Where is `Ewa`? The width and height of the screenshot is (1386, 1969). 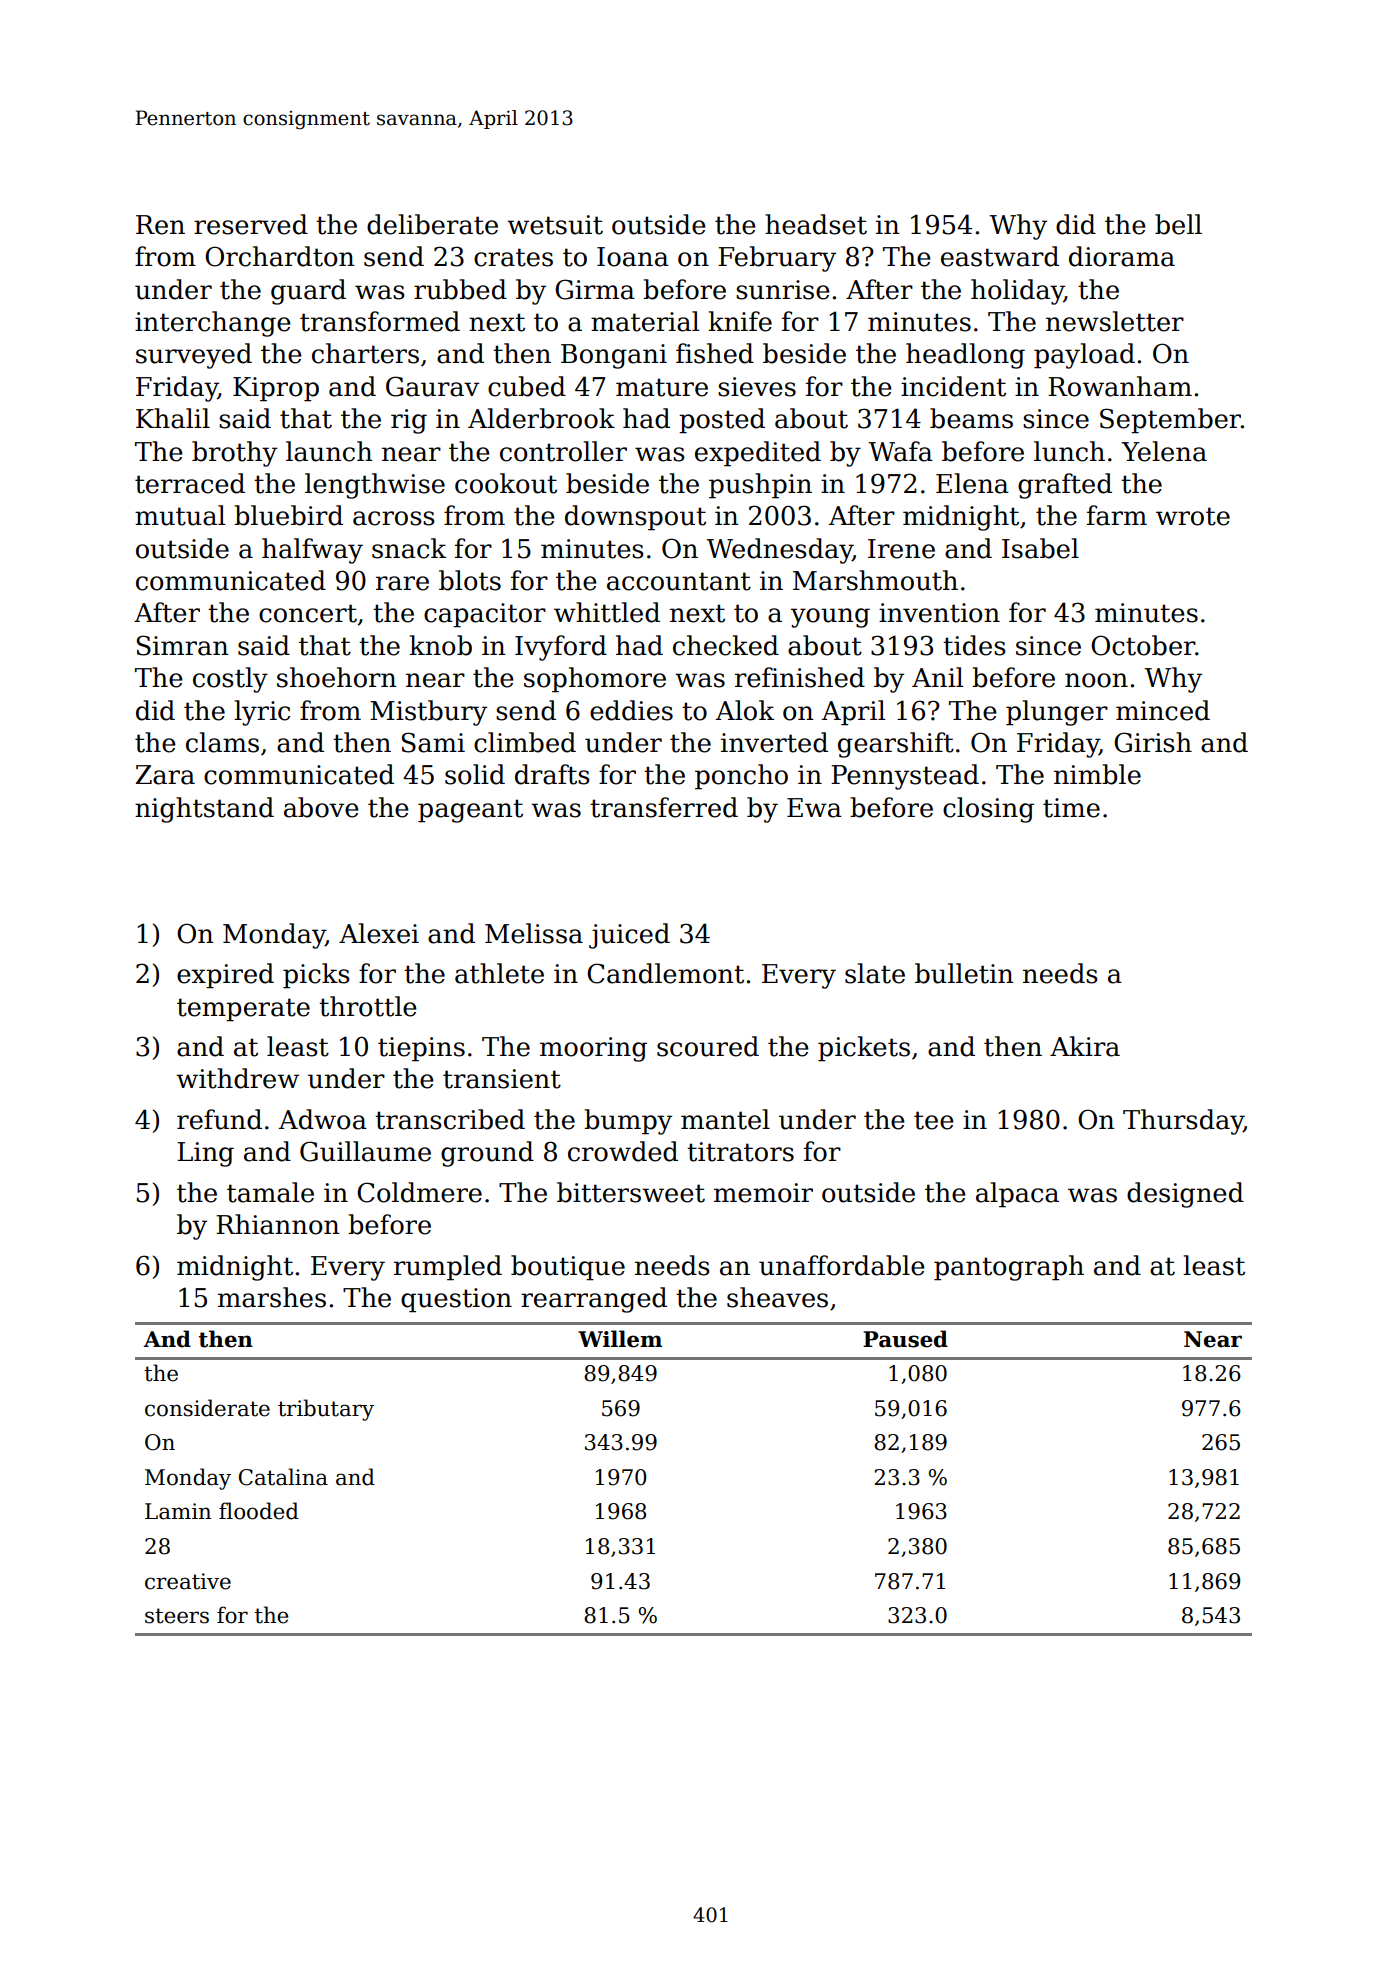
Ewa is located at coordinates (814, 808).
